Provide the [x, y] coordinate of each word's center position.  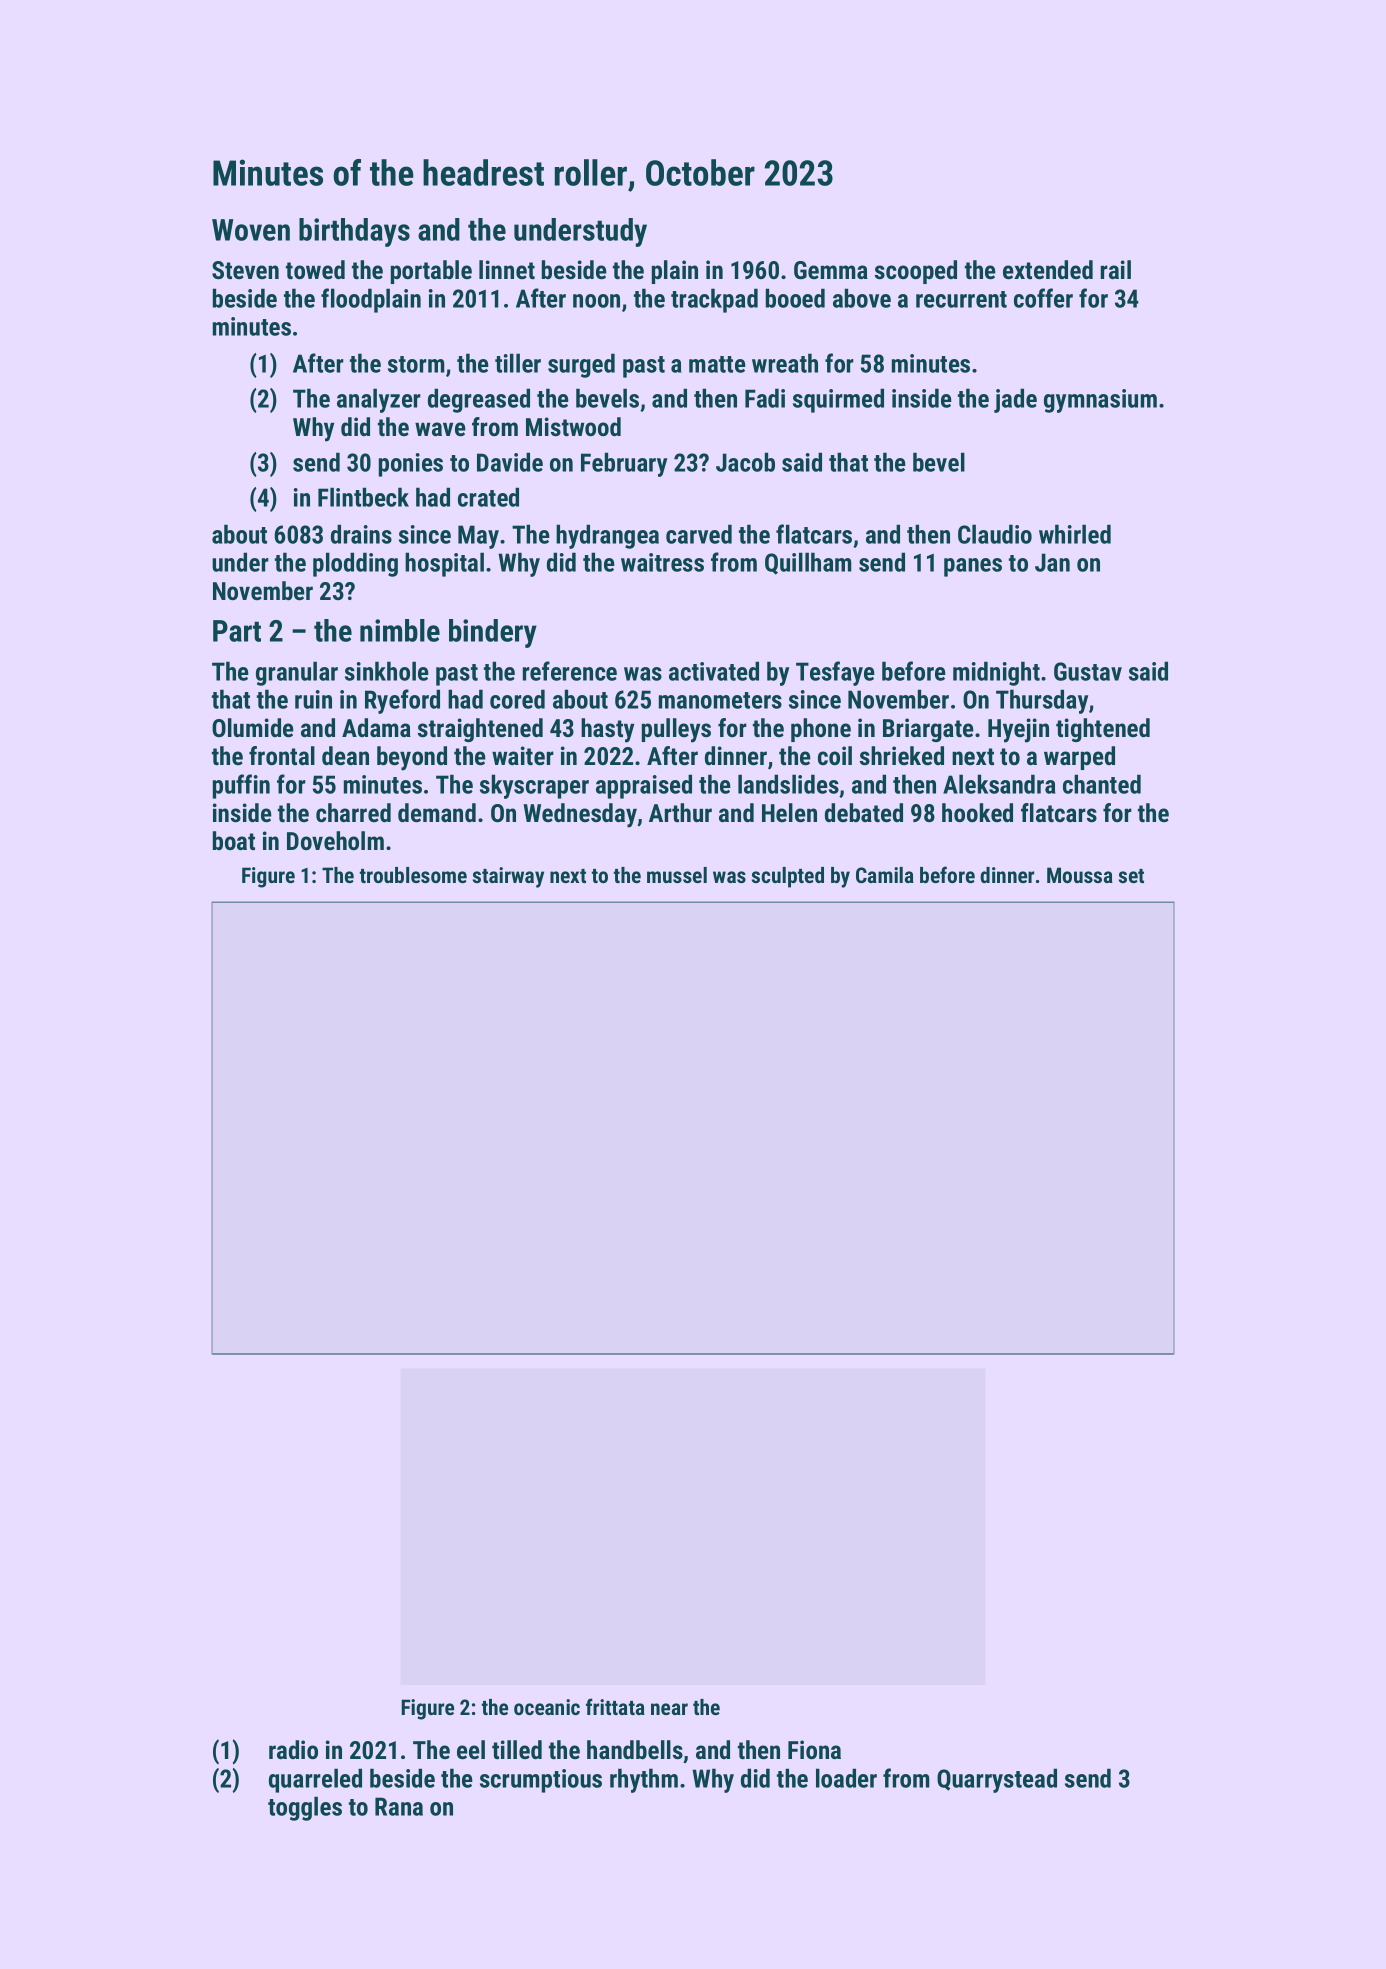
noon [596, 301]
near [669, 1709]
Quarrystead [997, 1780]
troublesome [413, 875]
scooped [916, 272]
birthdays [354, 232]
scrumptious [541, 1781]
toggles [305, 1808]
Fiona [814, 1749]
